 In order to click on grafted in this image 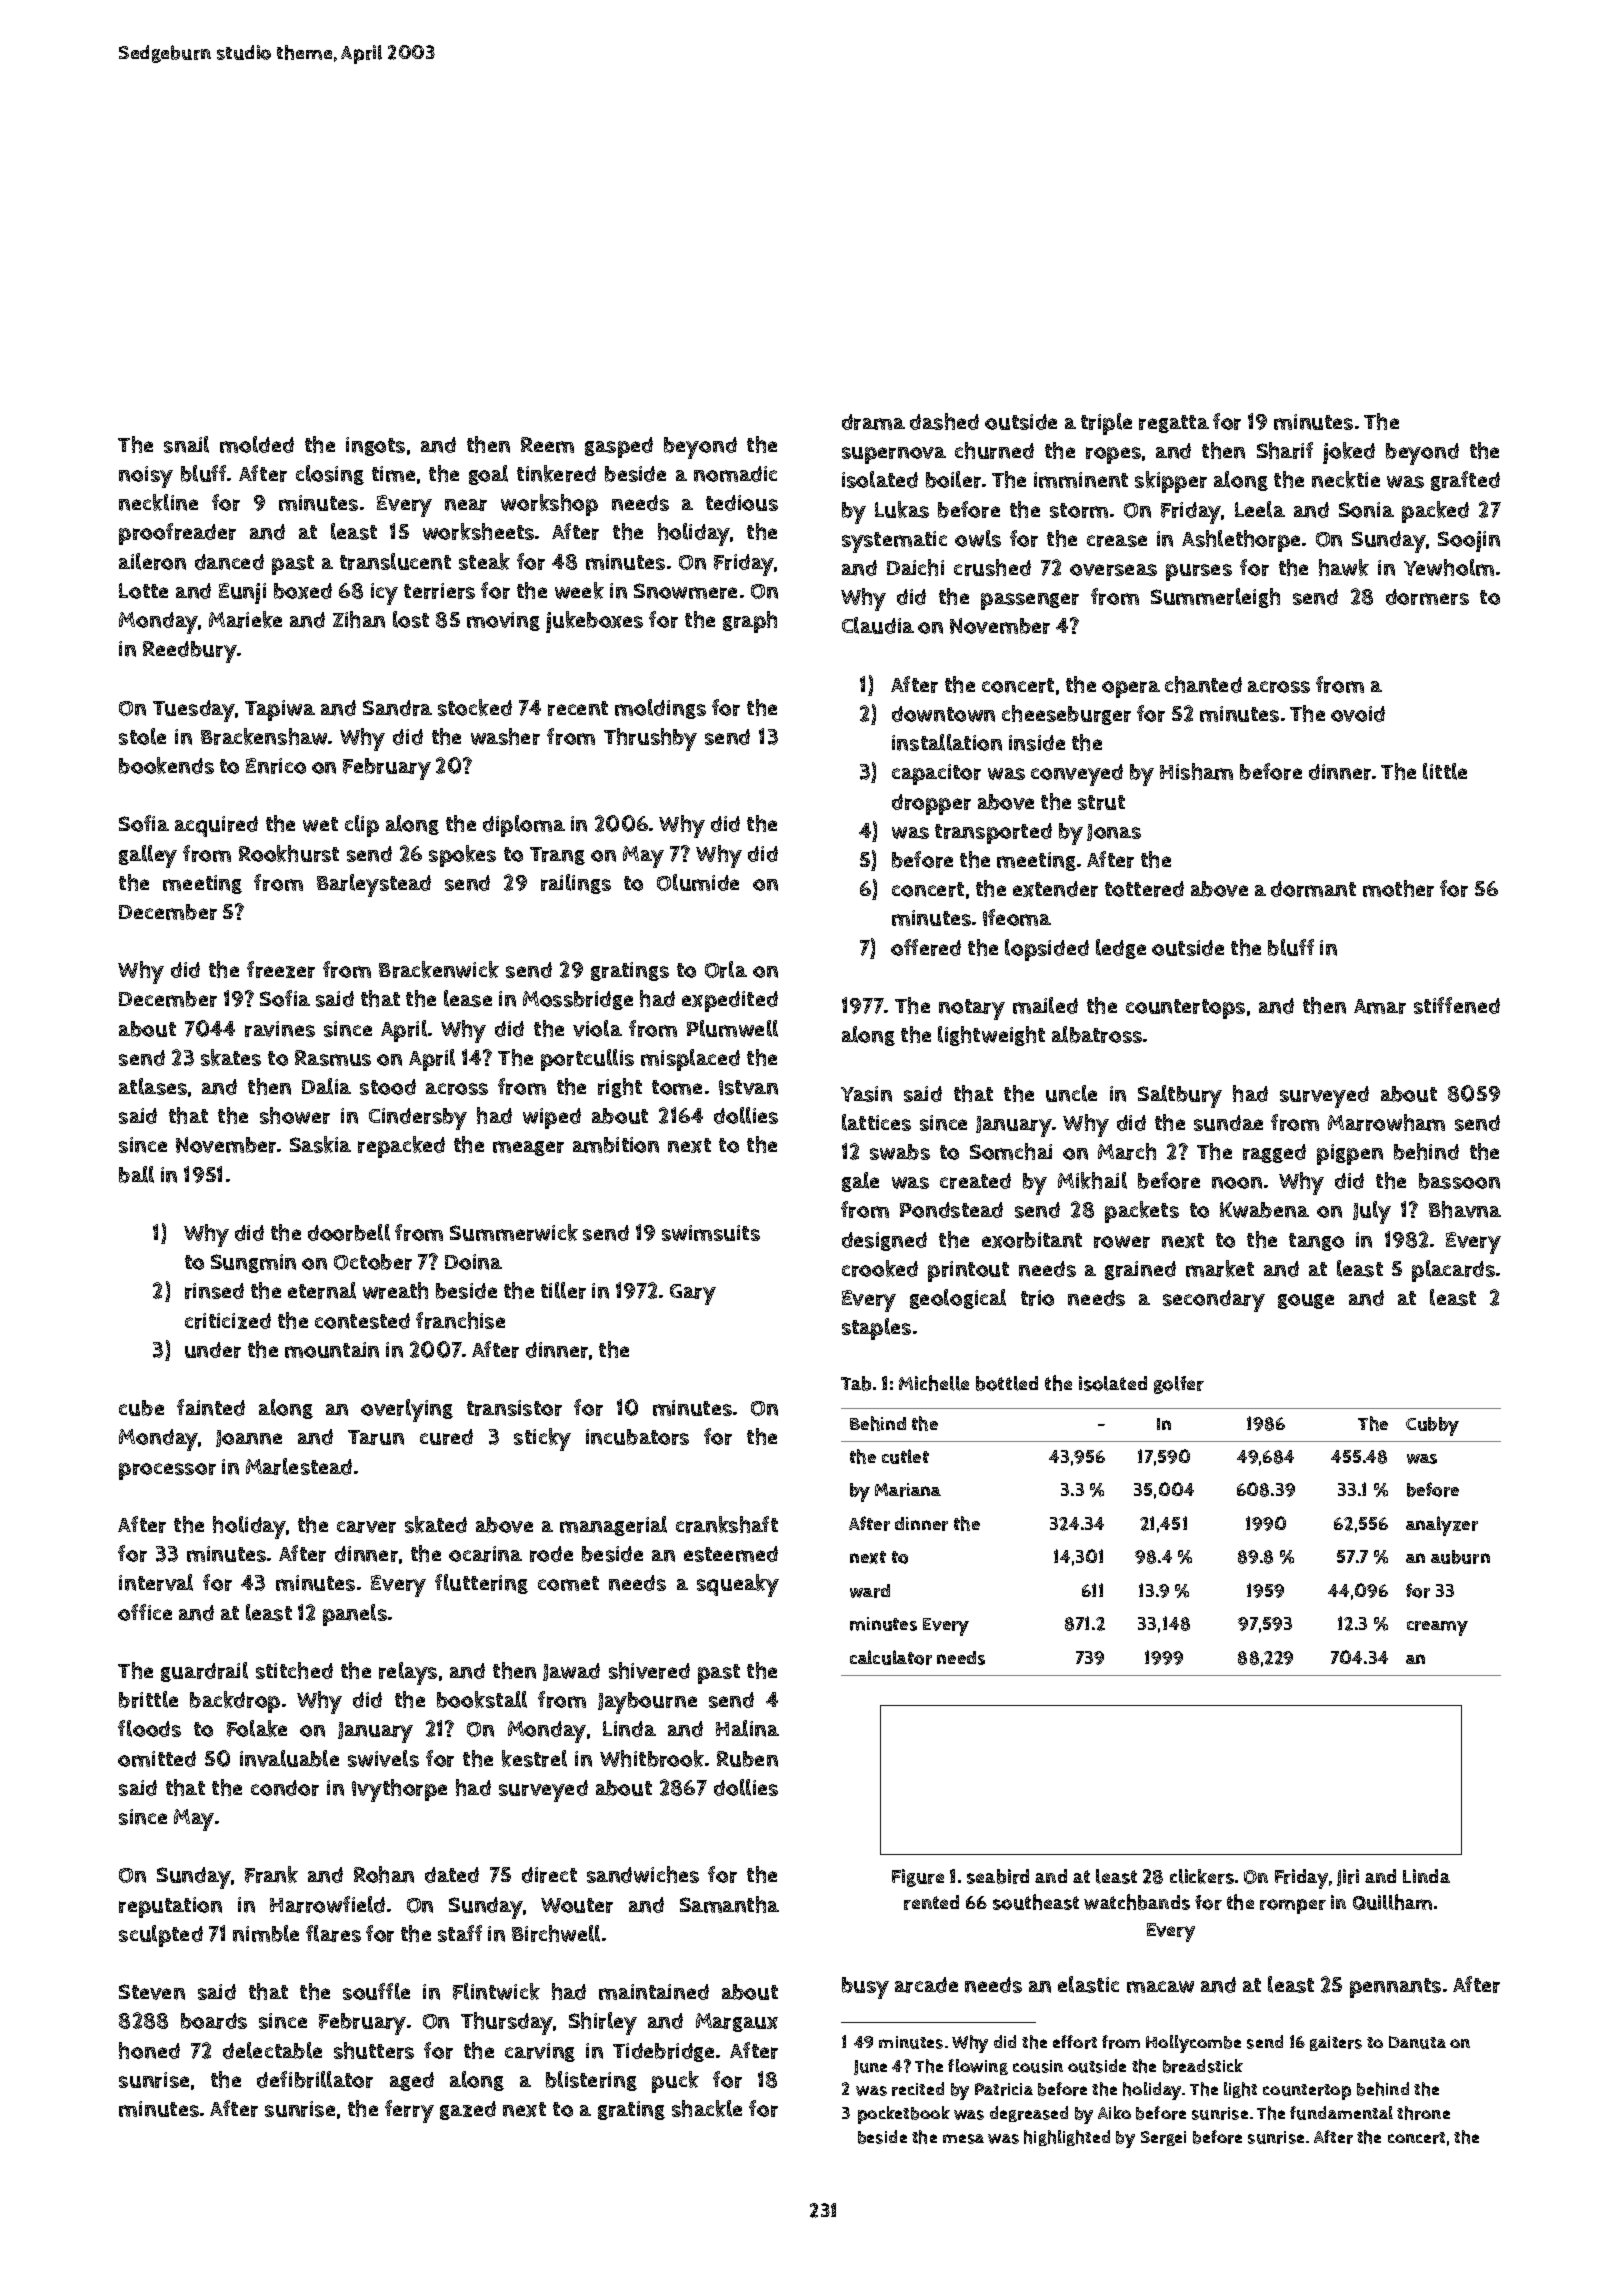, I will do `click(1465, 481)`.
